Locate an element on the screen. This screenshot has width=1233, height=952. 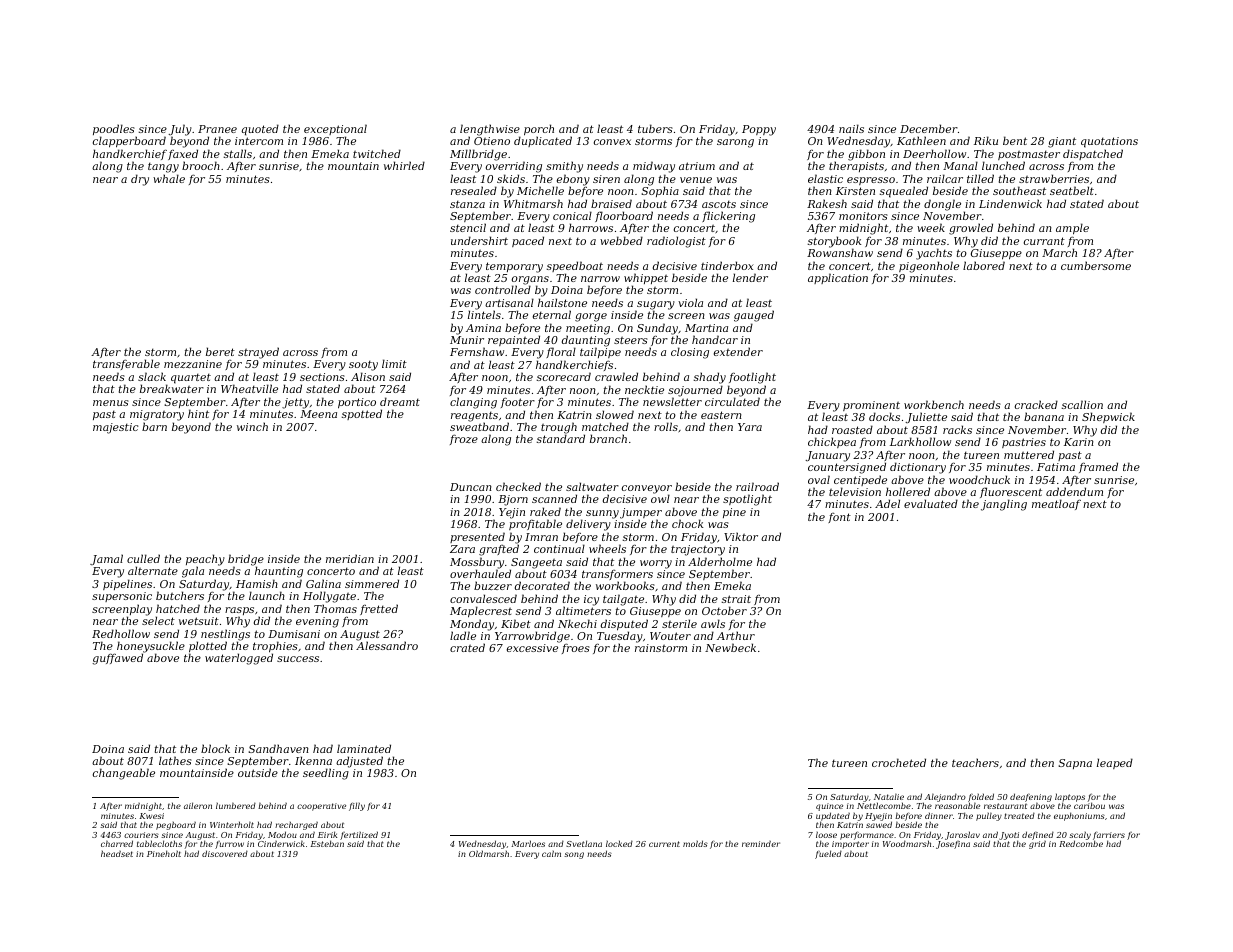
flickering is located at coordinates (728, 217).
